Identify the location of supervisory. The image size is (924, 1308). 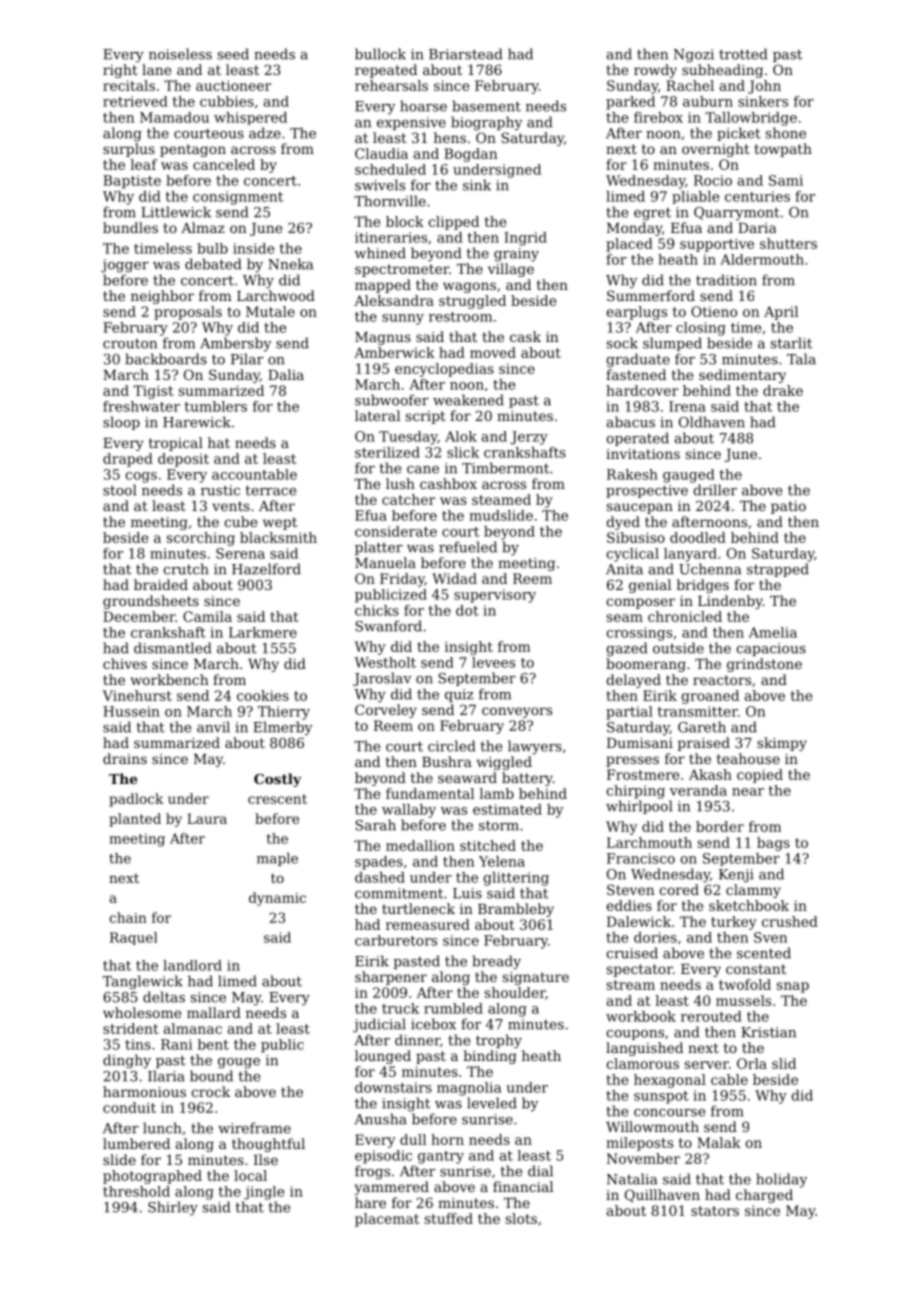
(495, 596).
